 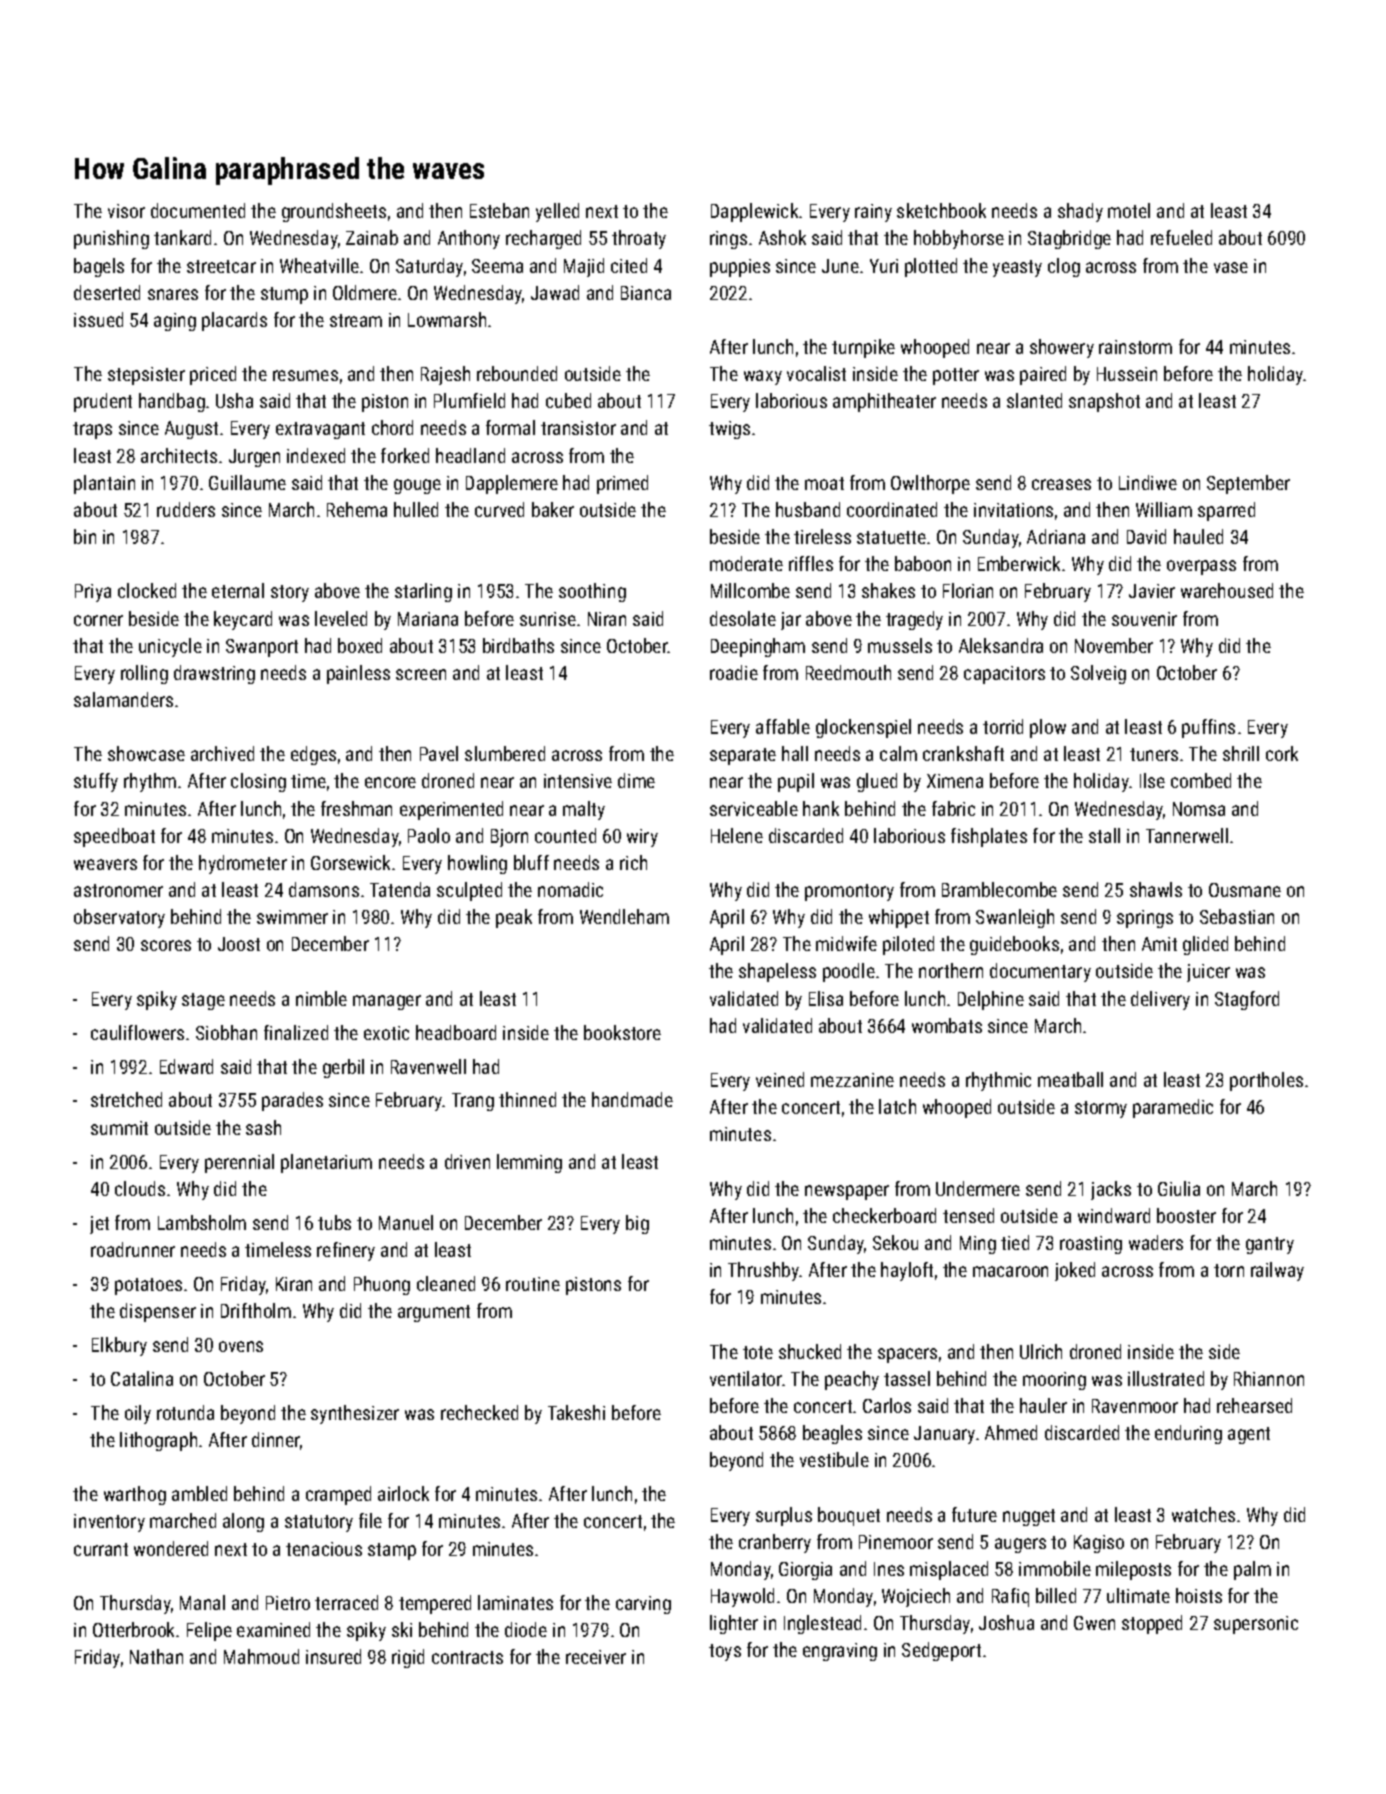 What do you see at coordinates (111, 239) in the image?
I see `punishing` at bounding box center [111, 239].
